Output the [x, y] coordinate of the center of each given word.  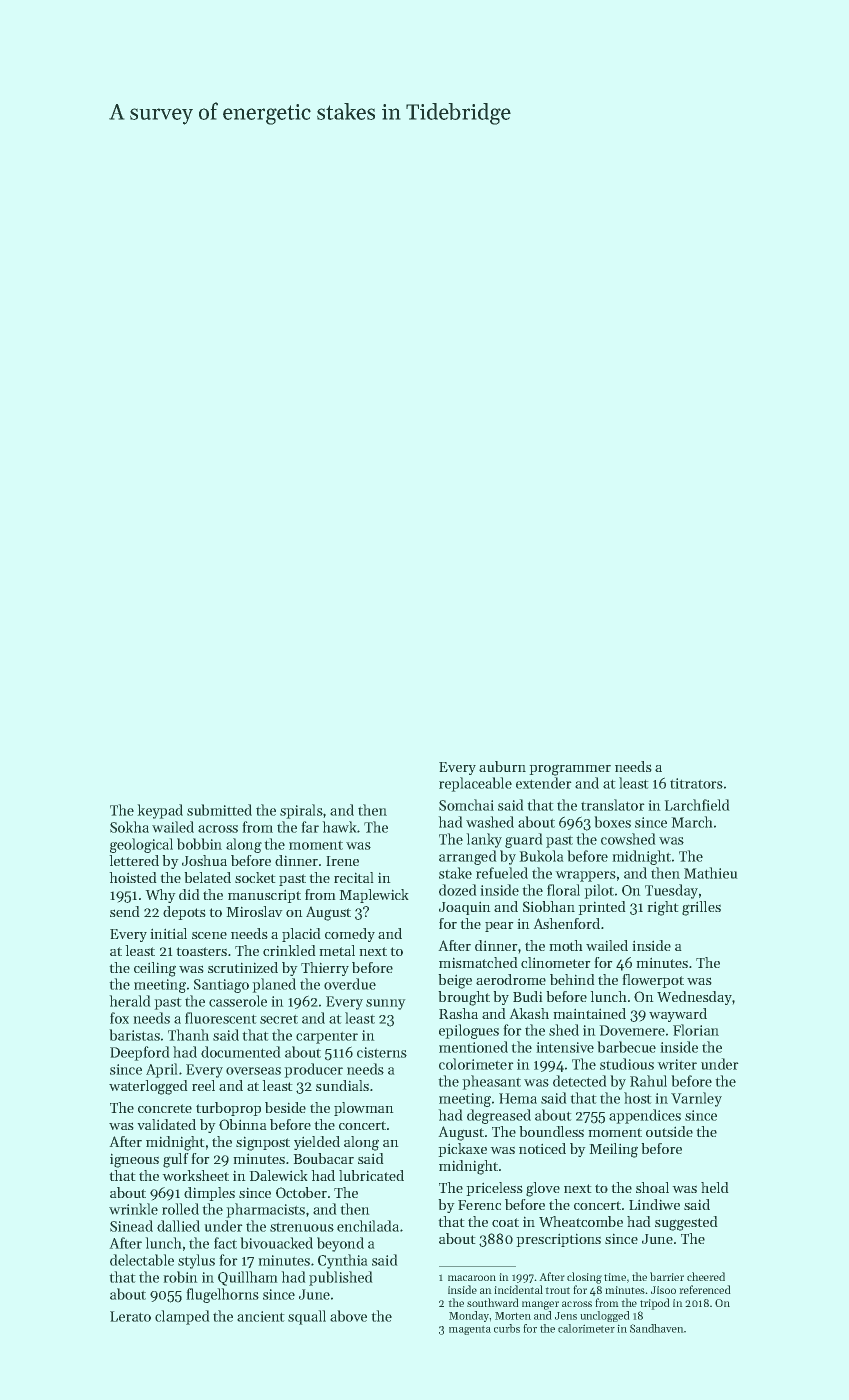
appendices [645, 1116]
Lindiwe [654, 1204]
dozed [457, 890]
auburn [502, 766]
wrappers [586, 876]
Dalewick [278, 1175]
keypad [160, 811]
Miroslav [254, 911]
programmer [570, 770]
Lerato [130, 1316]
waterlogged [148, 1087]
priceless [494, 1189]
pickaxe [463, 1150]
